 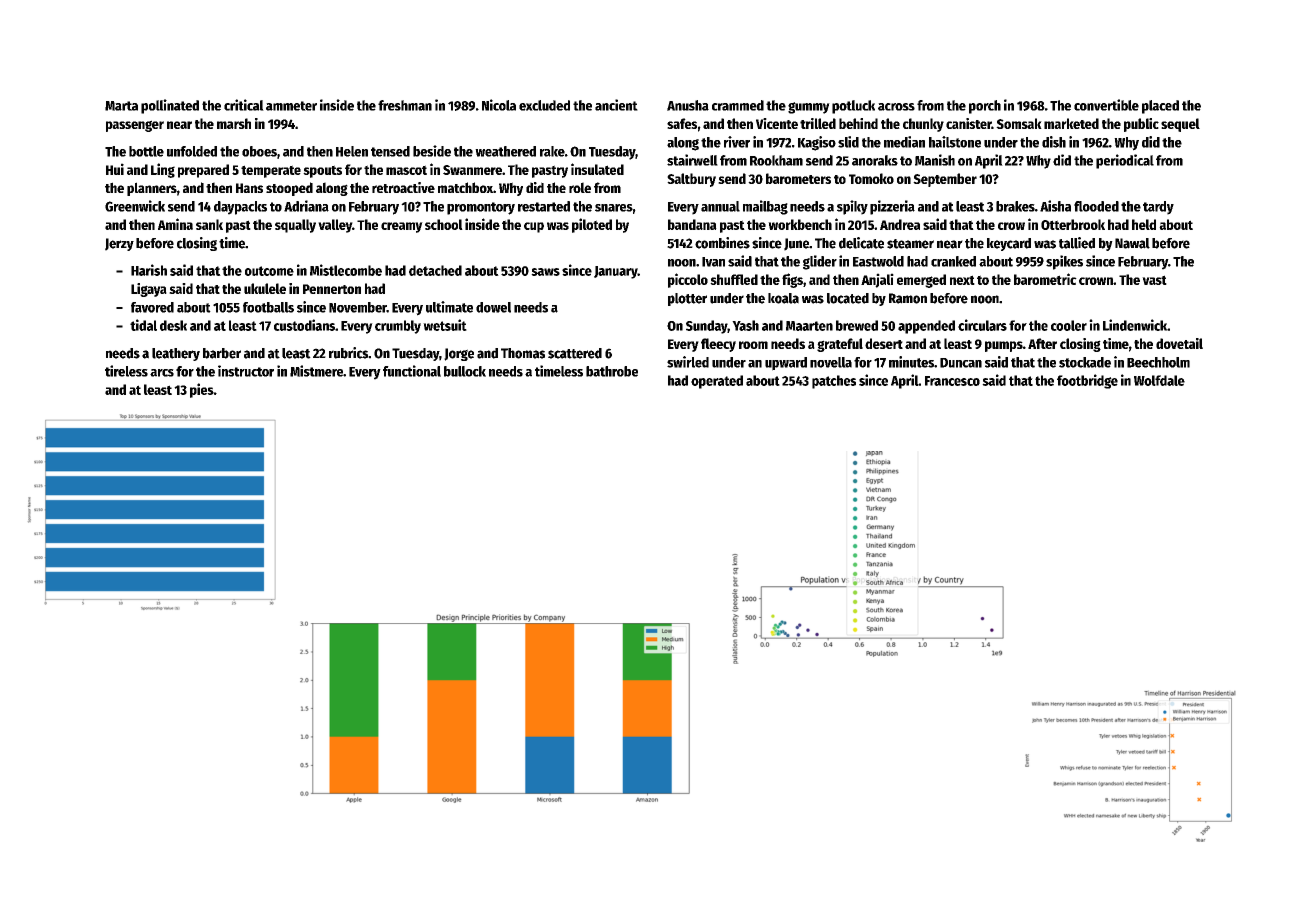 I want to click on pies, so click(x=202, y=390).
